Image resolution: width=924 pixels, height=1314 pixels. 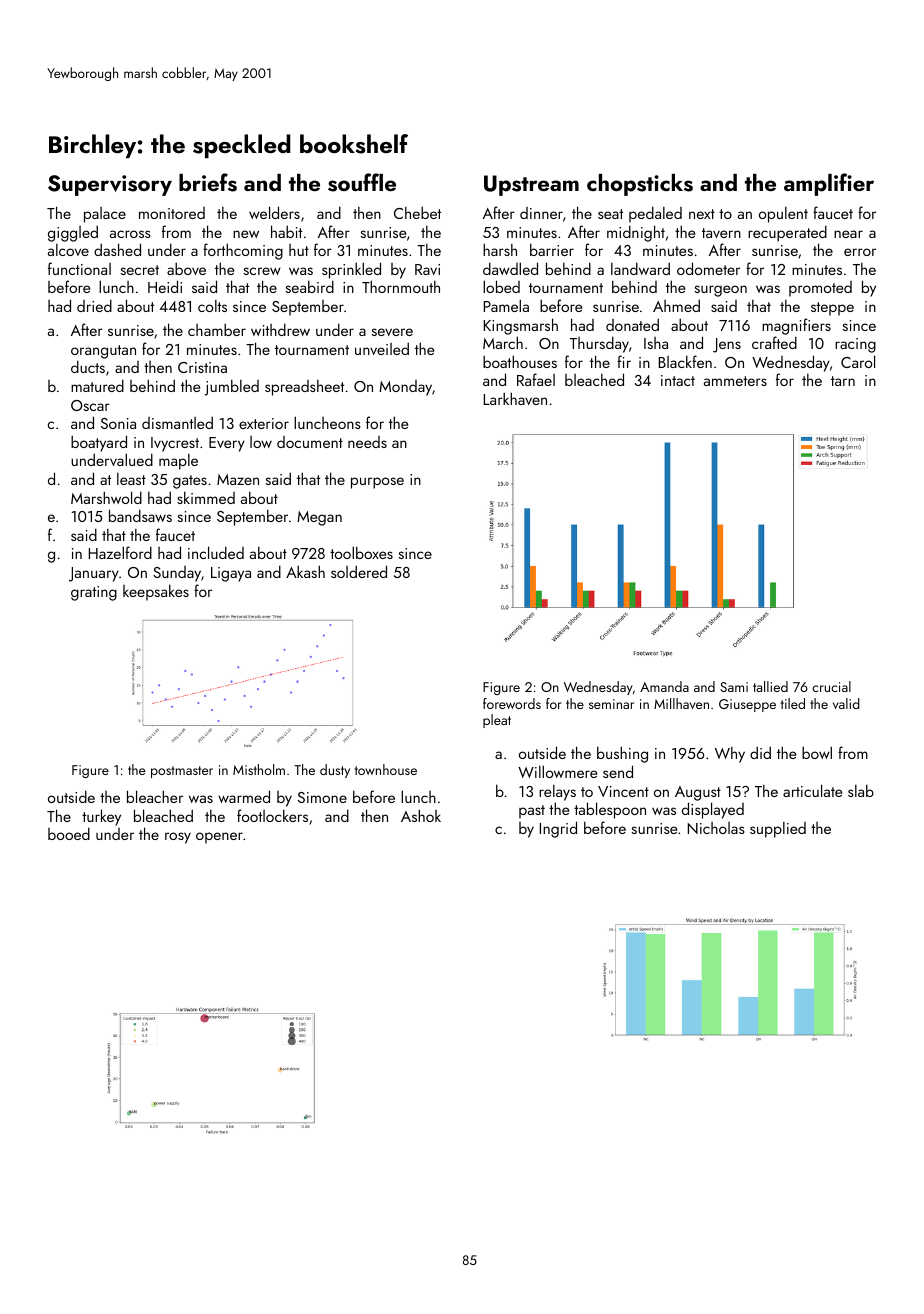 I want to click on landward, so click(x=640, y=268).
